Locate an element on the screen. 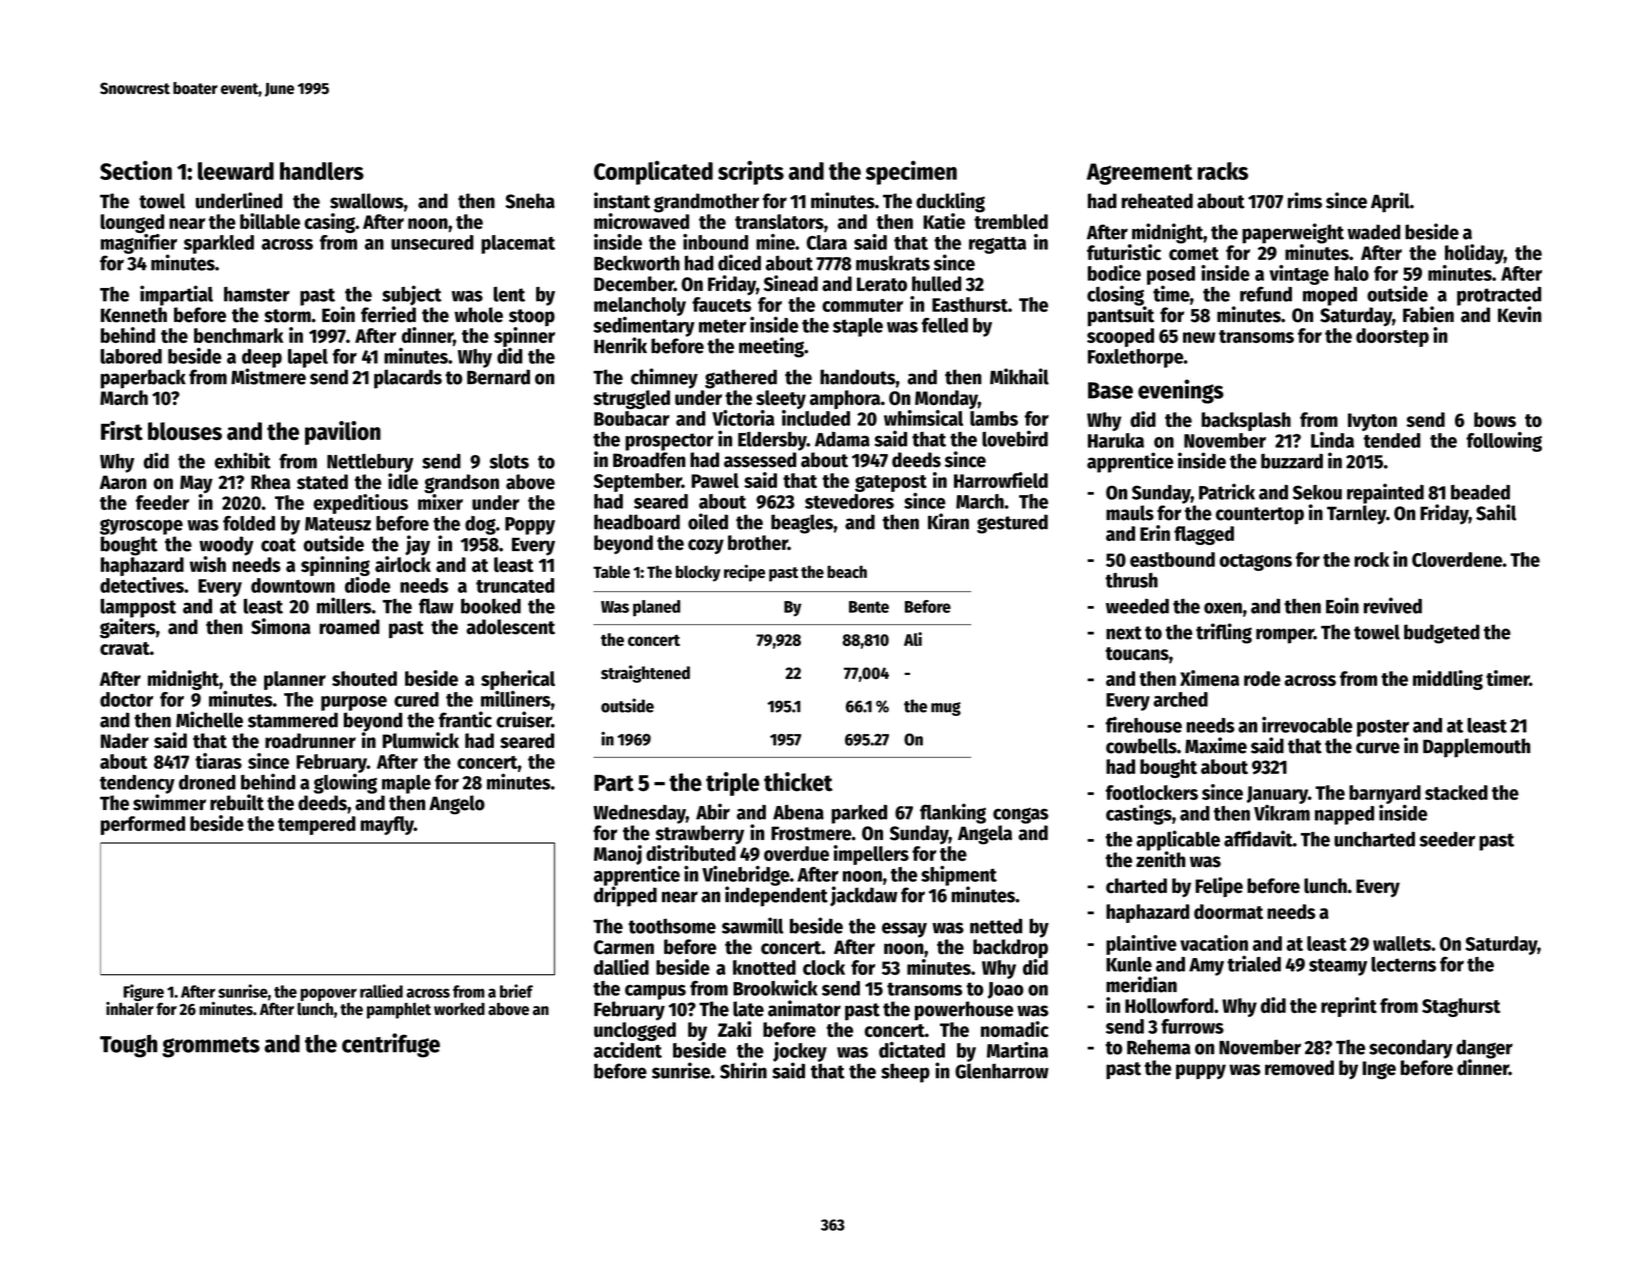 Image resolution: width=1642 pixels, height=1269 pixels. mug is located at coordinates (946, 709).
